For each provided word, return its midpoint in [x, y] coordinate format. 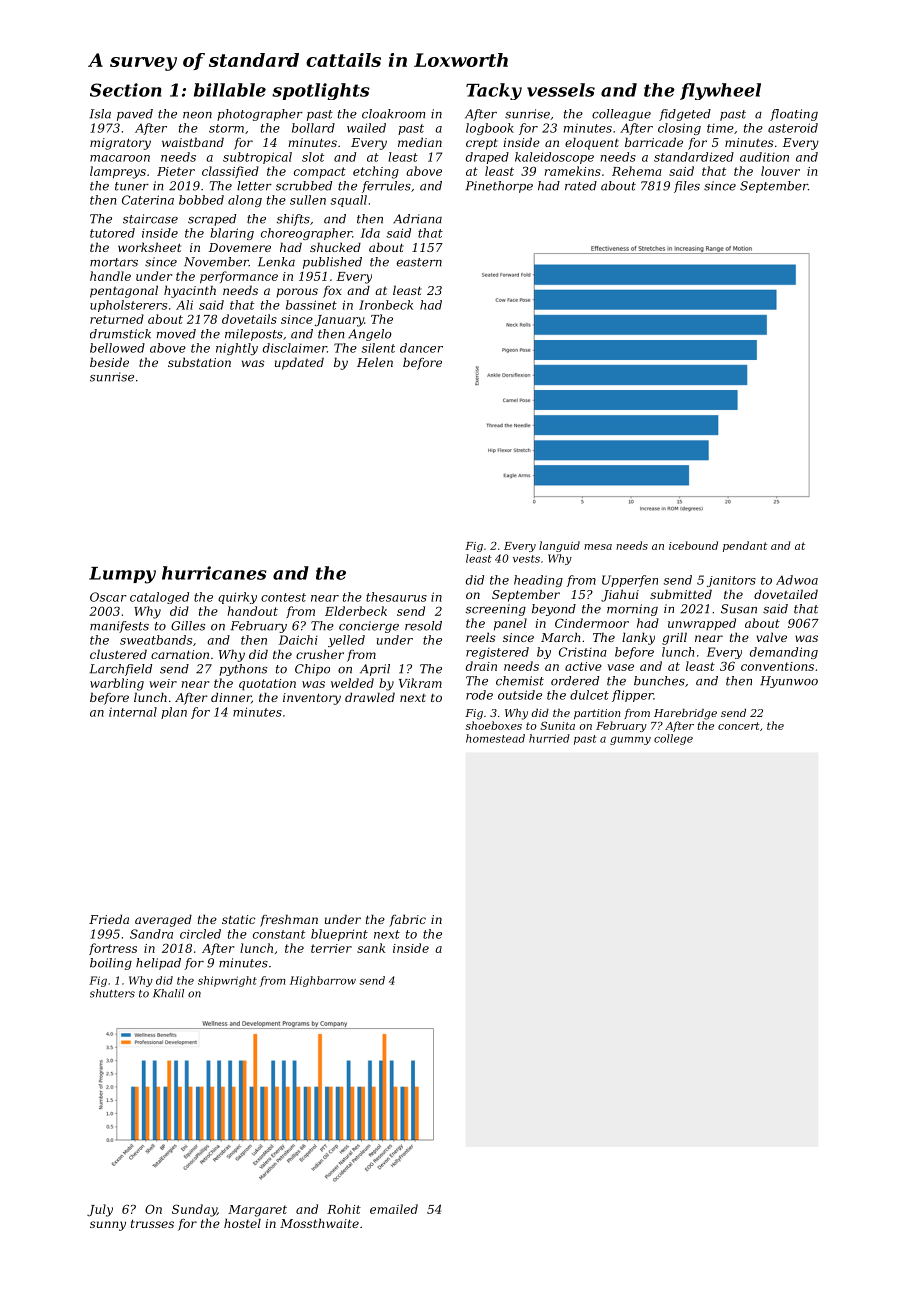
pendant [745, 546]
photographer [260, 115]
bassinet [311, 305]
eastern [419, 262]
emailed [394, 1209]
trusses [152, 1223]
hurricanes [214, 573]
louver [780, 171]
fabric [407, 920]
